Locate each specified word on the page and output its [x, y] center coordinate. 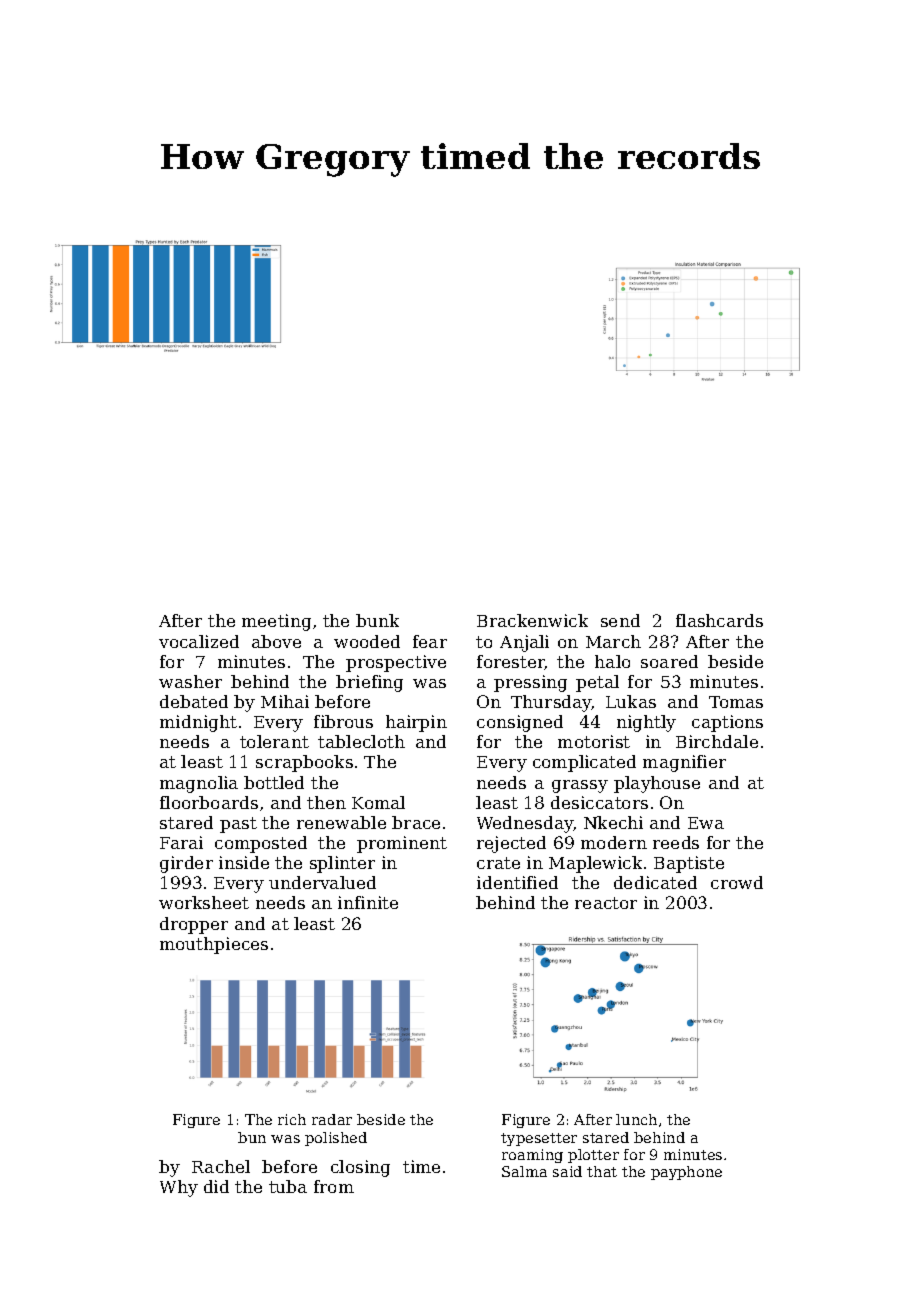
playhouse [657, 784]
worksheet [204, 902]
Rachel [221, 1166]
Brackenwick [532, 620]
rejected [511, 844]
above [276, 641]
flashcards [719, 620]
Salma [524, 1171]
